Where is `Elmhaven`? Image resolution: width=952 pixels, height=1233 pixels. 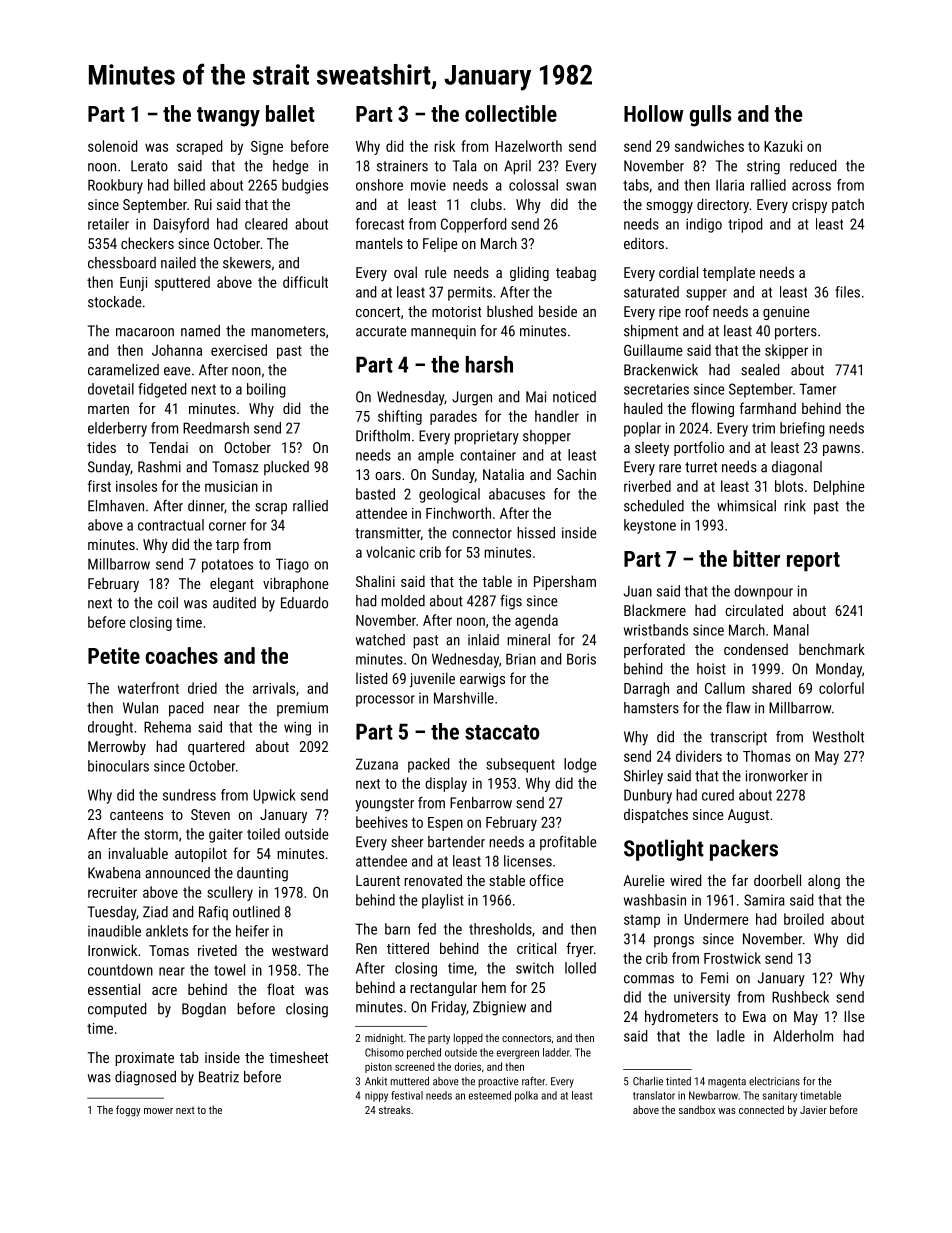
Elmhaven is located at coordinates (116, 506).
